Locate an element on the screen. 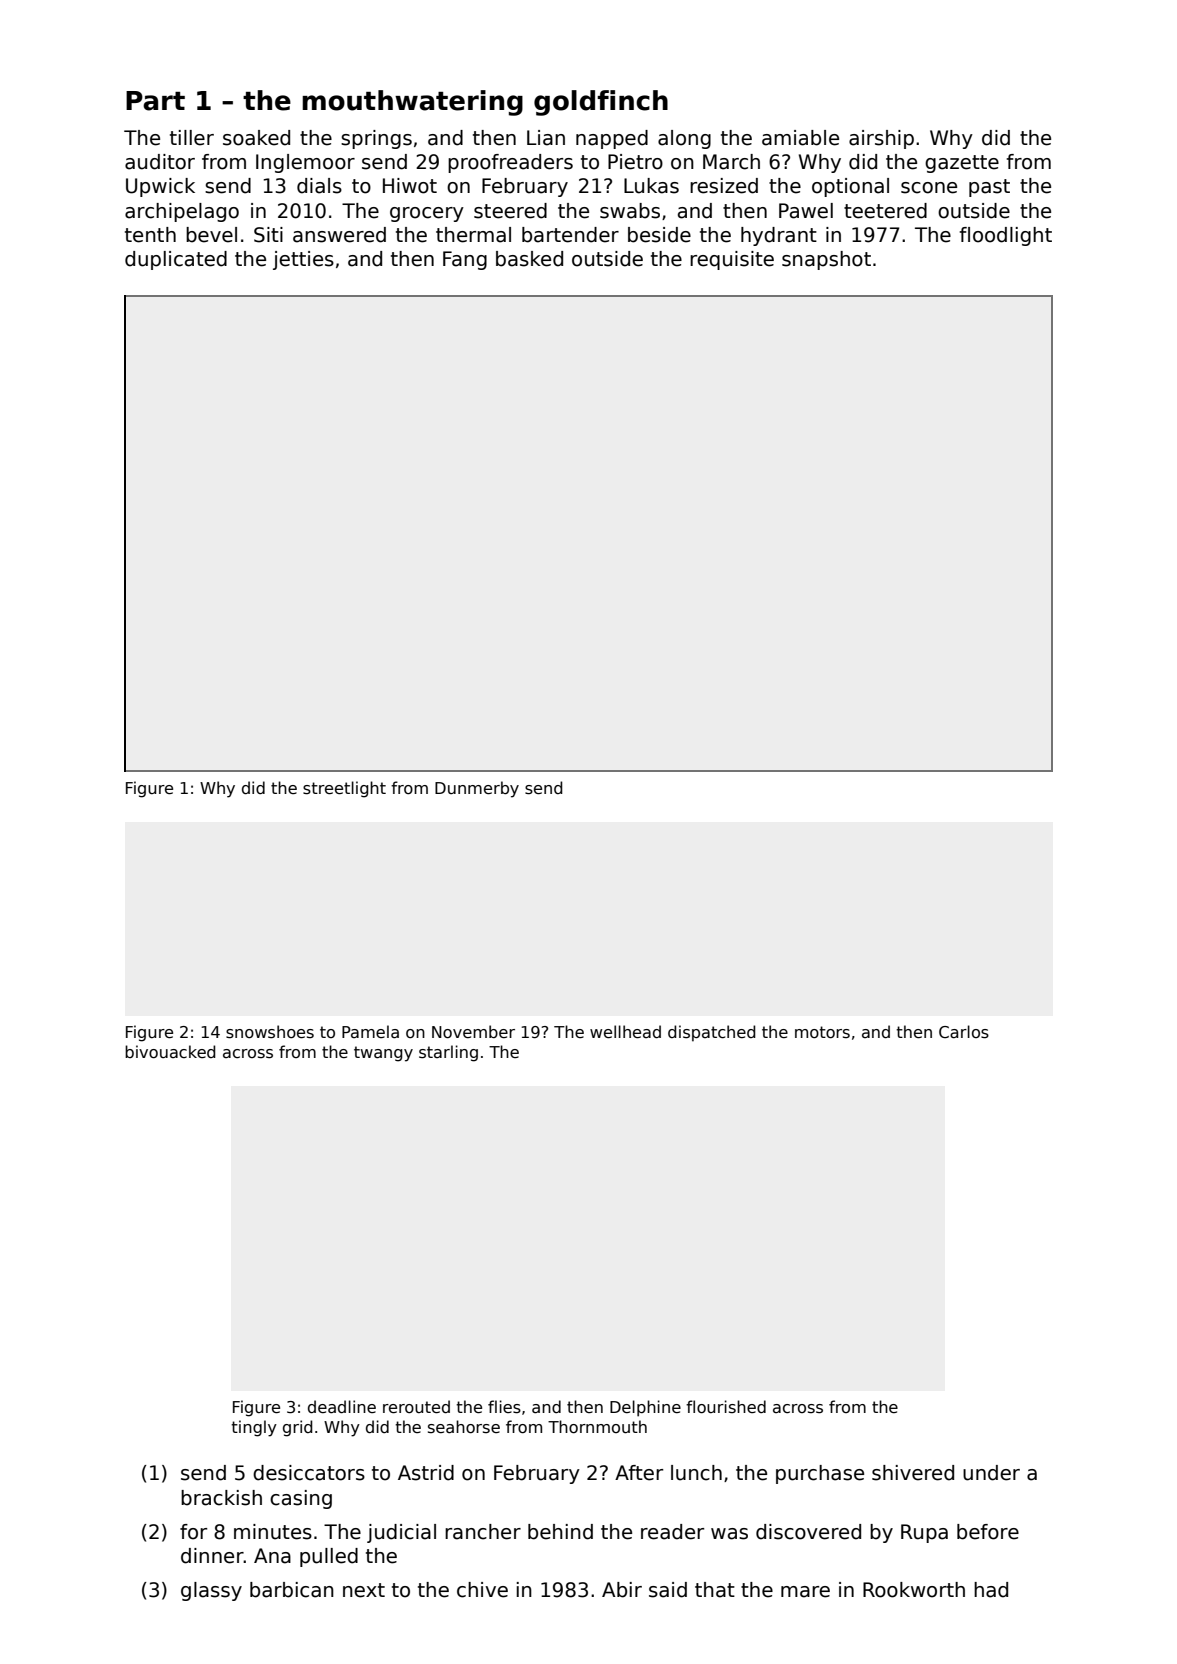  goldfinch is located at coordinates (601, 103).
